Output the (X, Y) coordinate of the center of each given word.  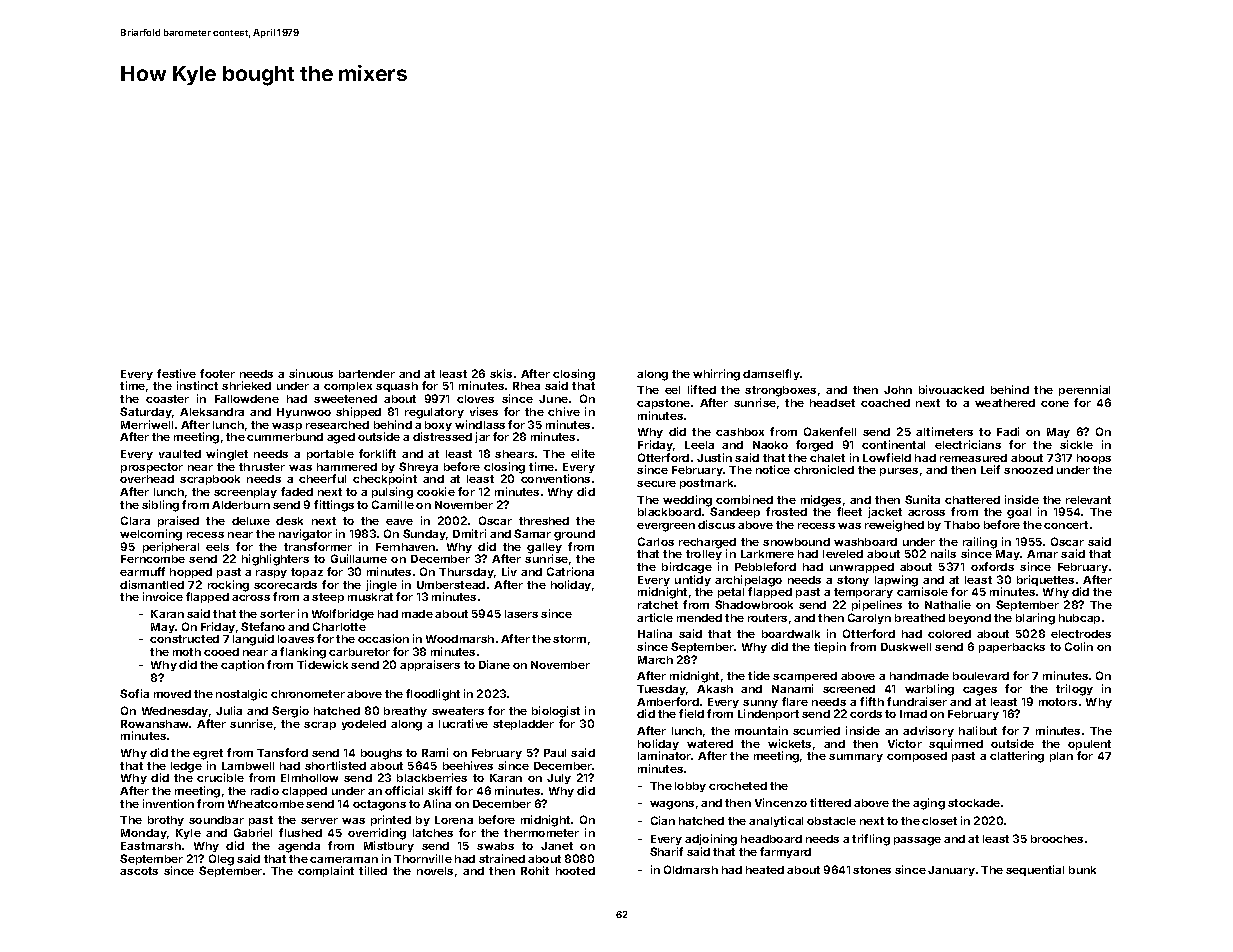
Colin (1079, 646)
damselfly (771, 374)
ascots (139, 871)
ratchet (658, 605)
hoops (1094, 459)
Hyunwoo (304, 413)
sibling (160, 506)
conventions (555, 478)
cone (1055, 404)
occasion (383, 638)
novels (435, 871)
